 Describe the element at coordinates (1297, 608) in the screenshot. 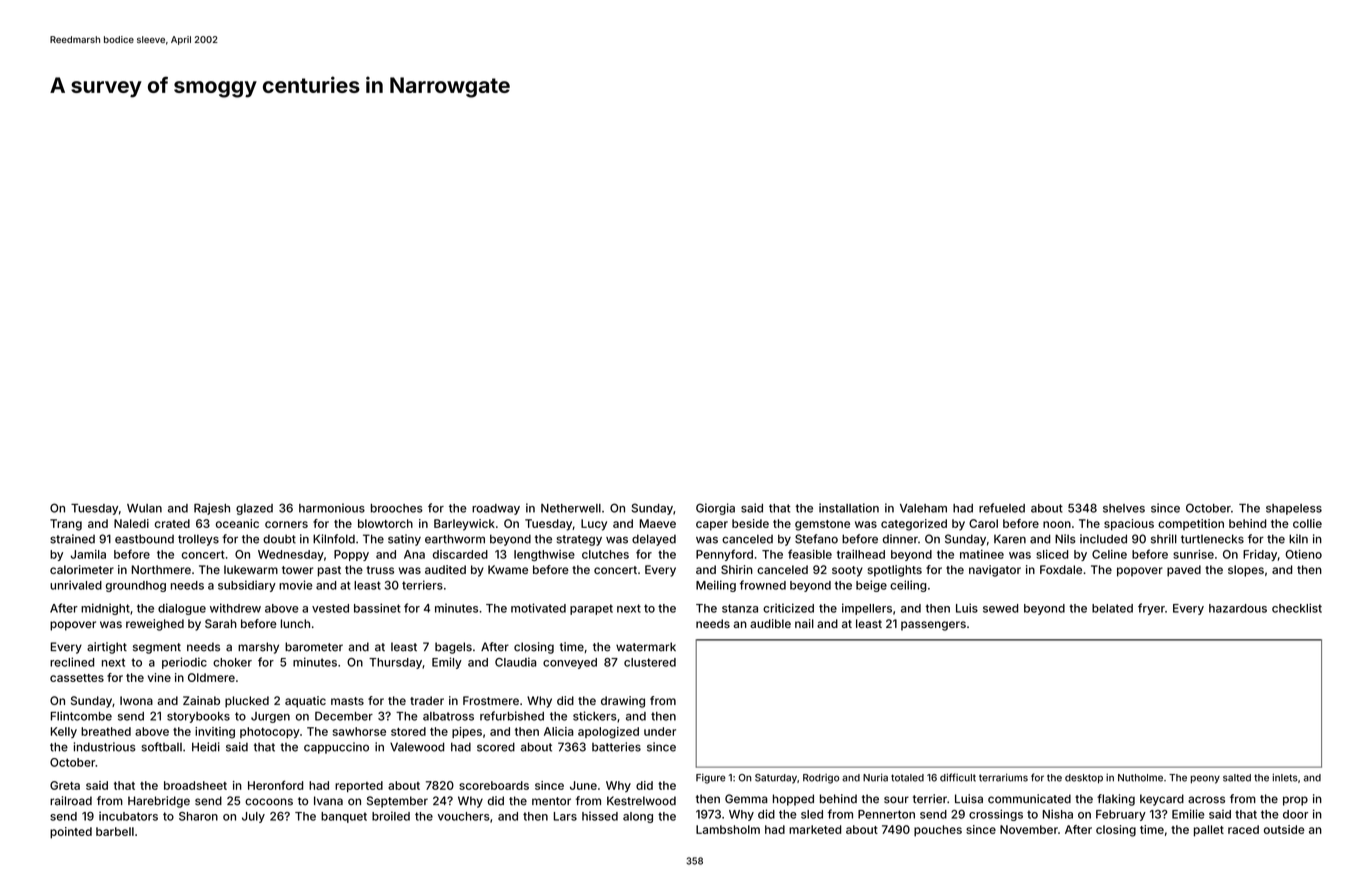

I see `checklist` at that location.
